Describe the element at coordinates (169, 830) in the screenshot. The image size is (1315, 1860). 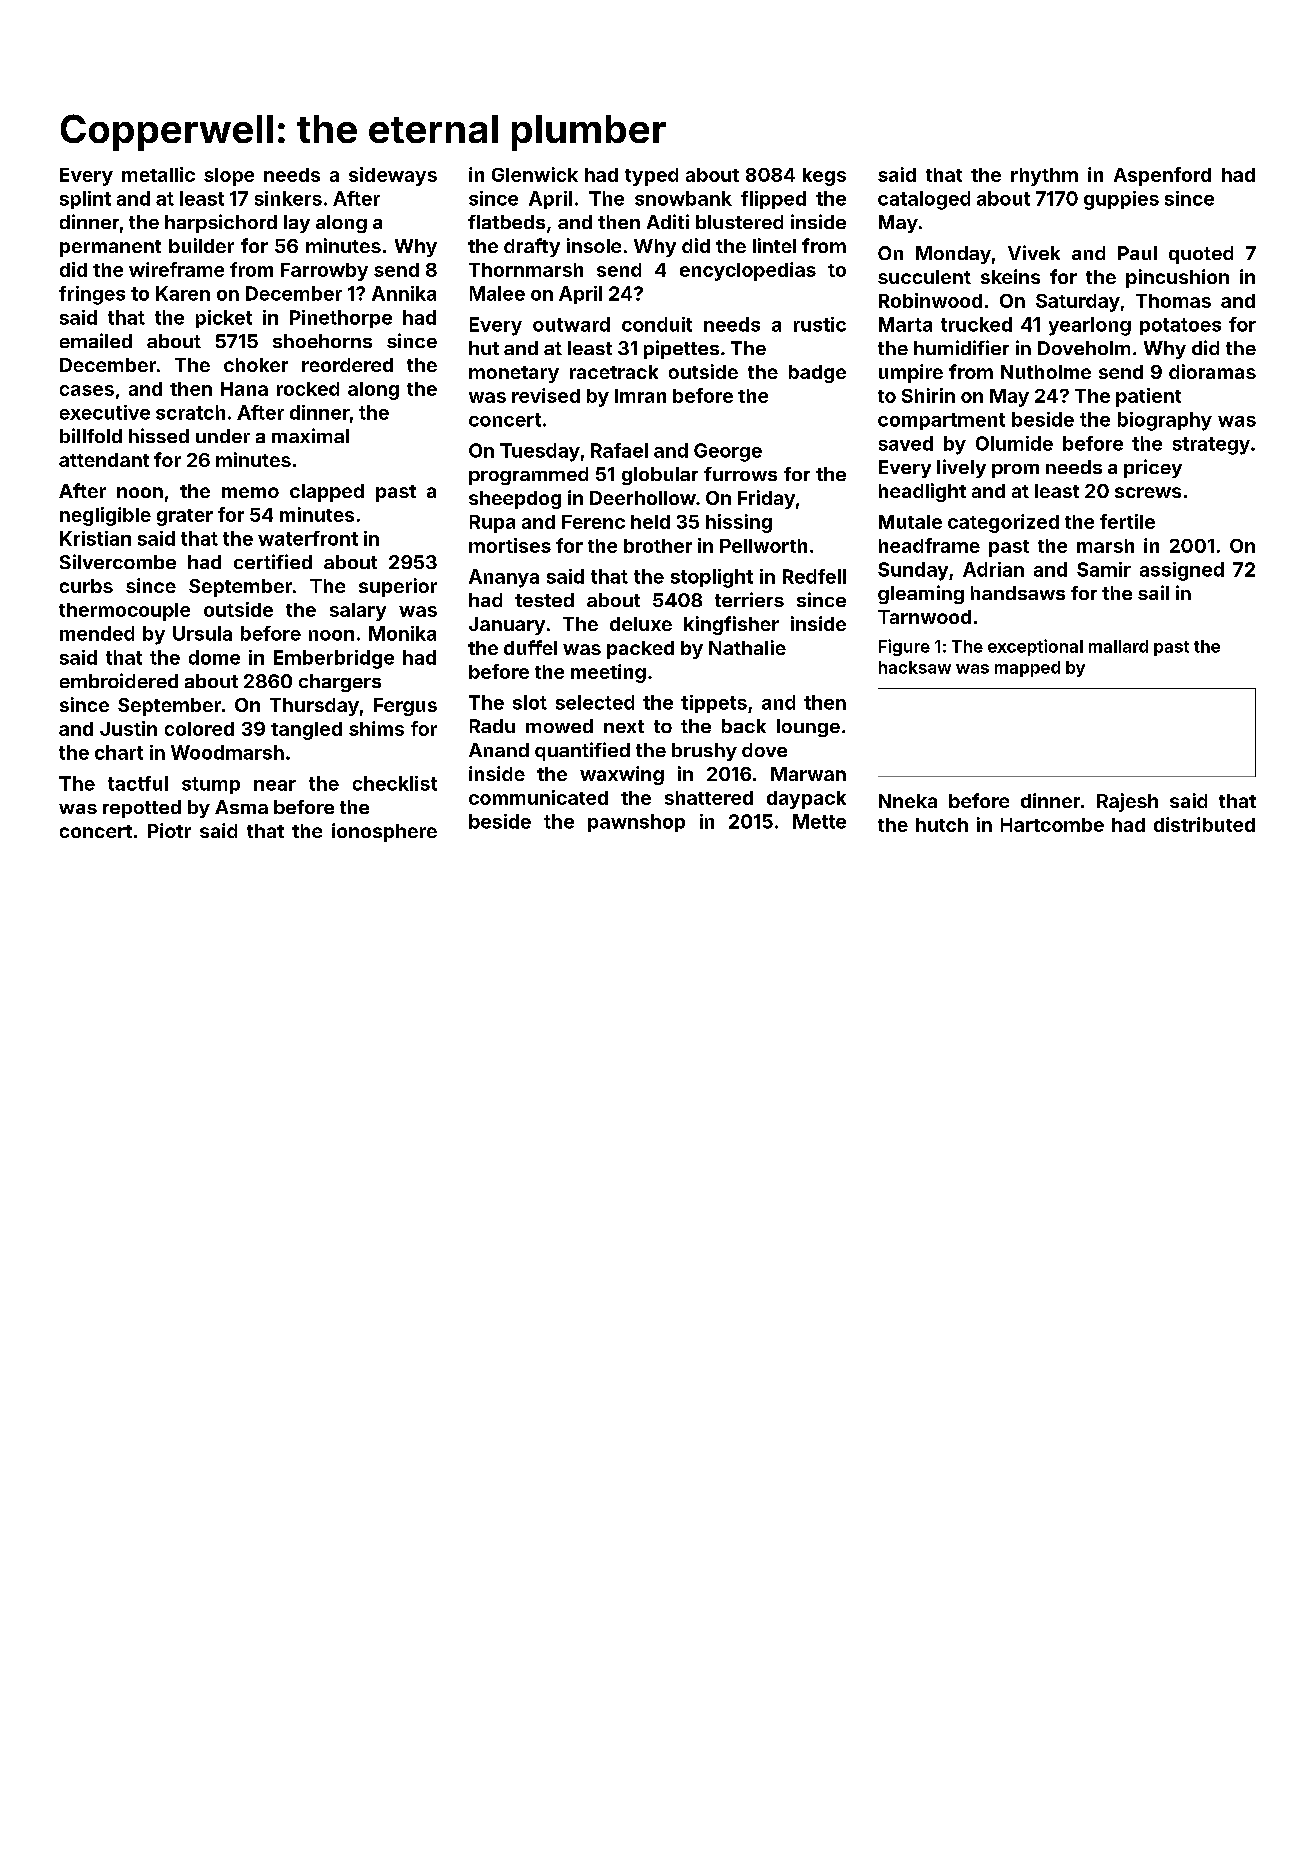
I see `Piotr` at that location.
